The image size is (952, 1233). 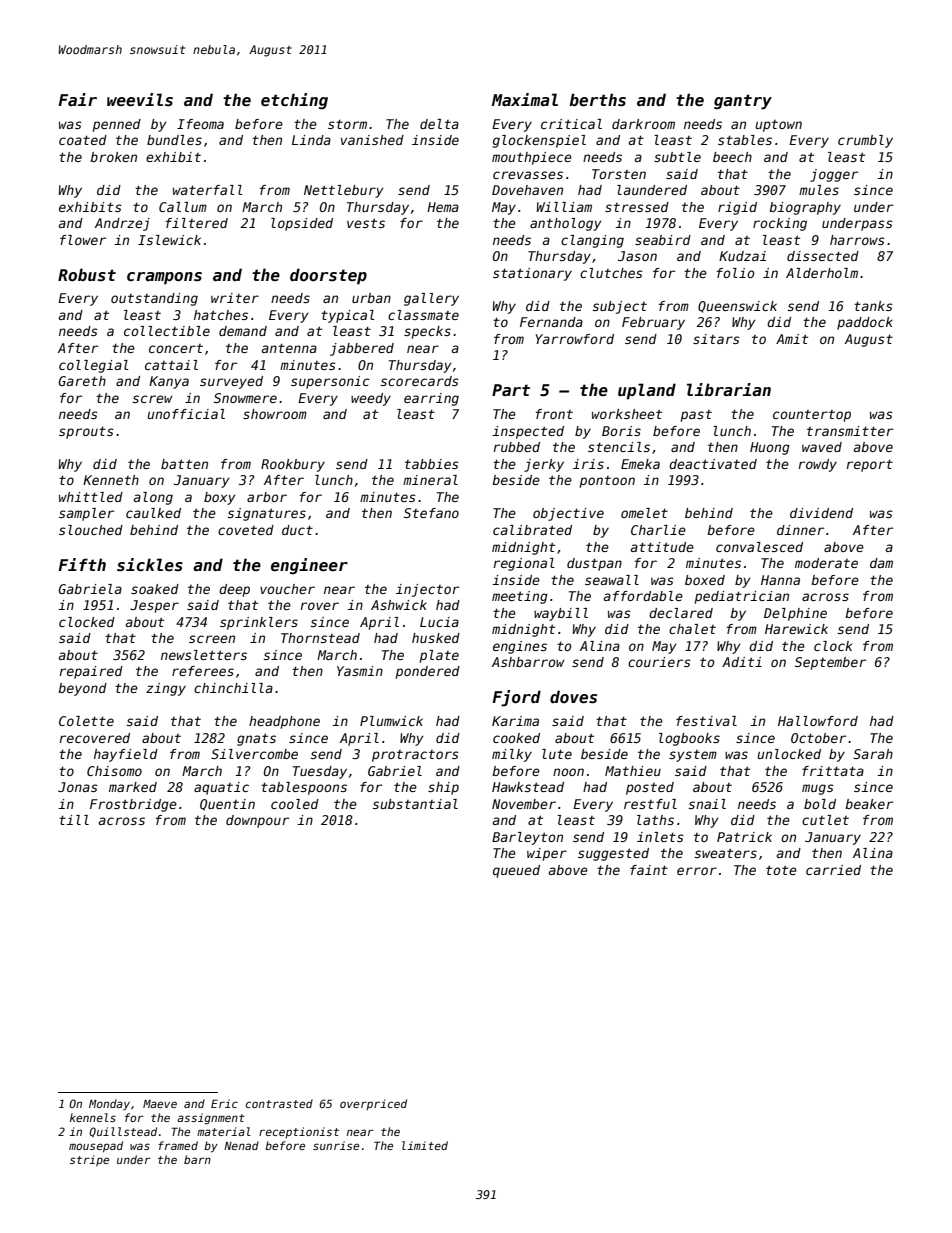 I want to click on Quillstead, so click(x=123, y=1132).
